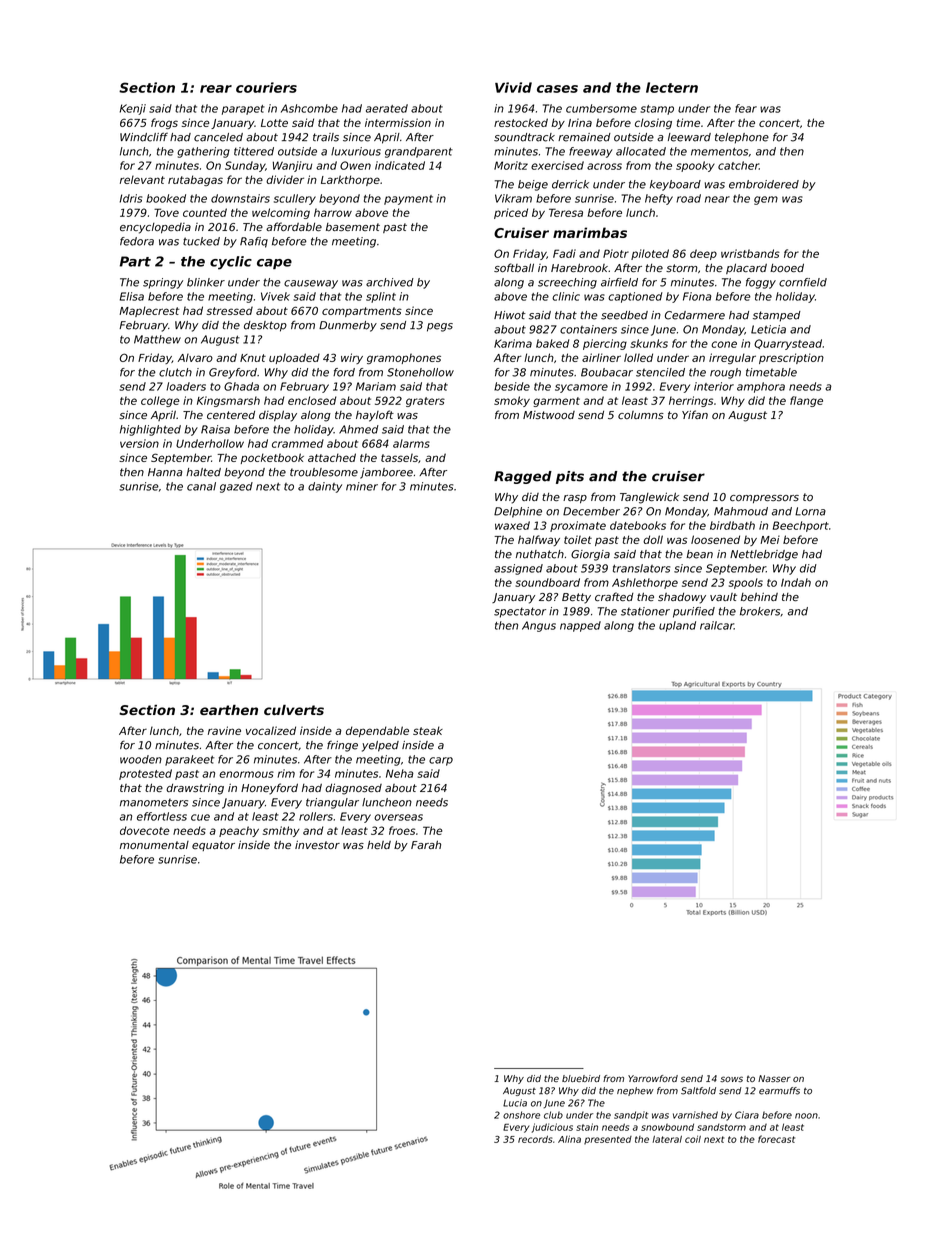 The image size is (952, 1233). Describe the element at coordinates (201, 486) in the screenshot. I see `canal` at that location.
